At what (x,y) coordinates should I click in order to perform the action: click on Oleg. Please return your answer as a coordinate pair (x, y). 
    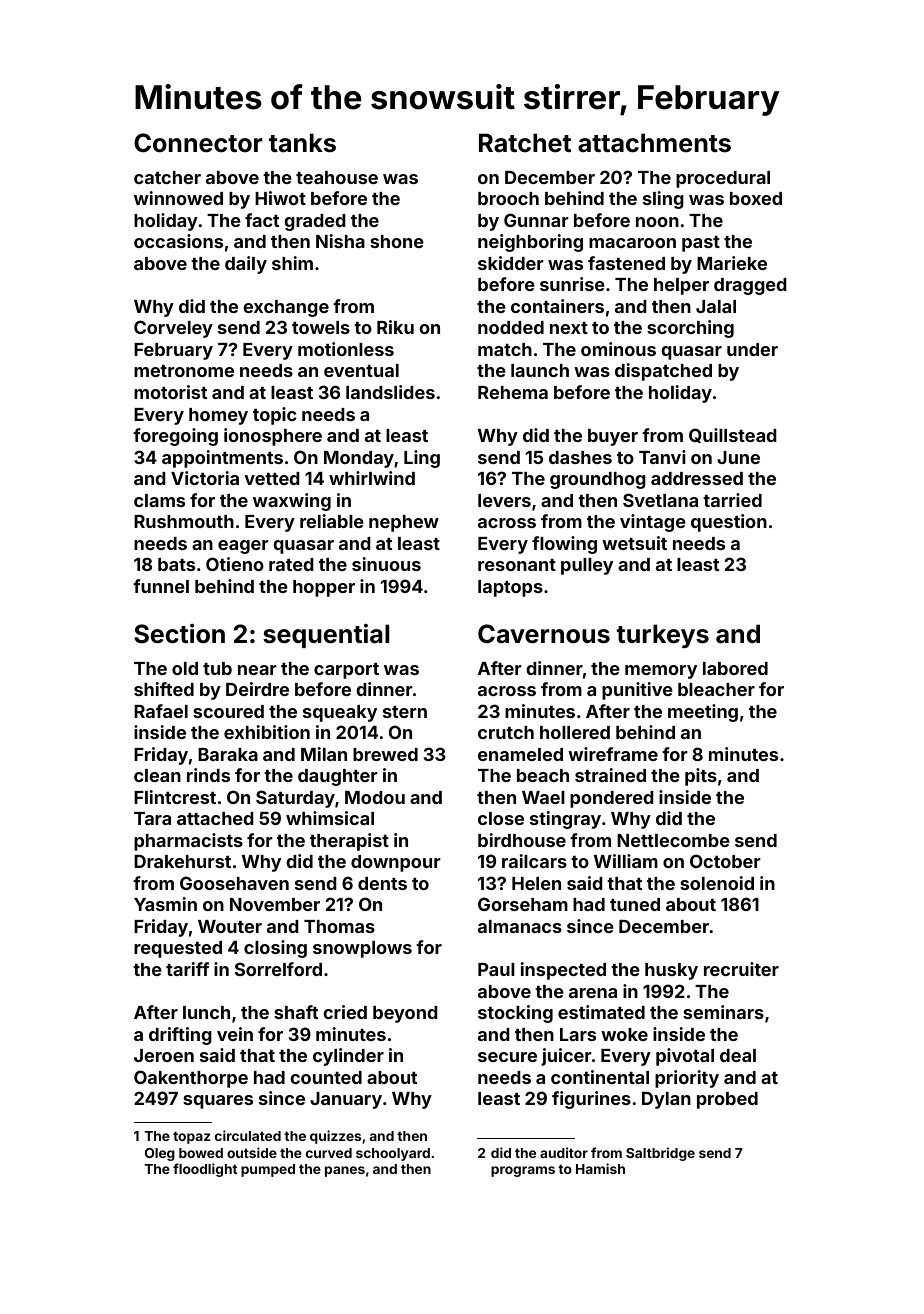
    Looking at the image, I should click on (160, 1154).
